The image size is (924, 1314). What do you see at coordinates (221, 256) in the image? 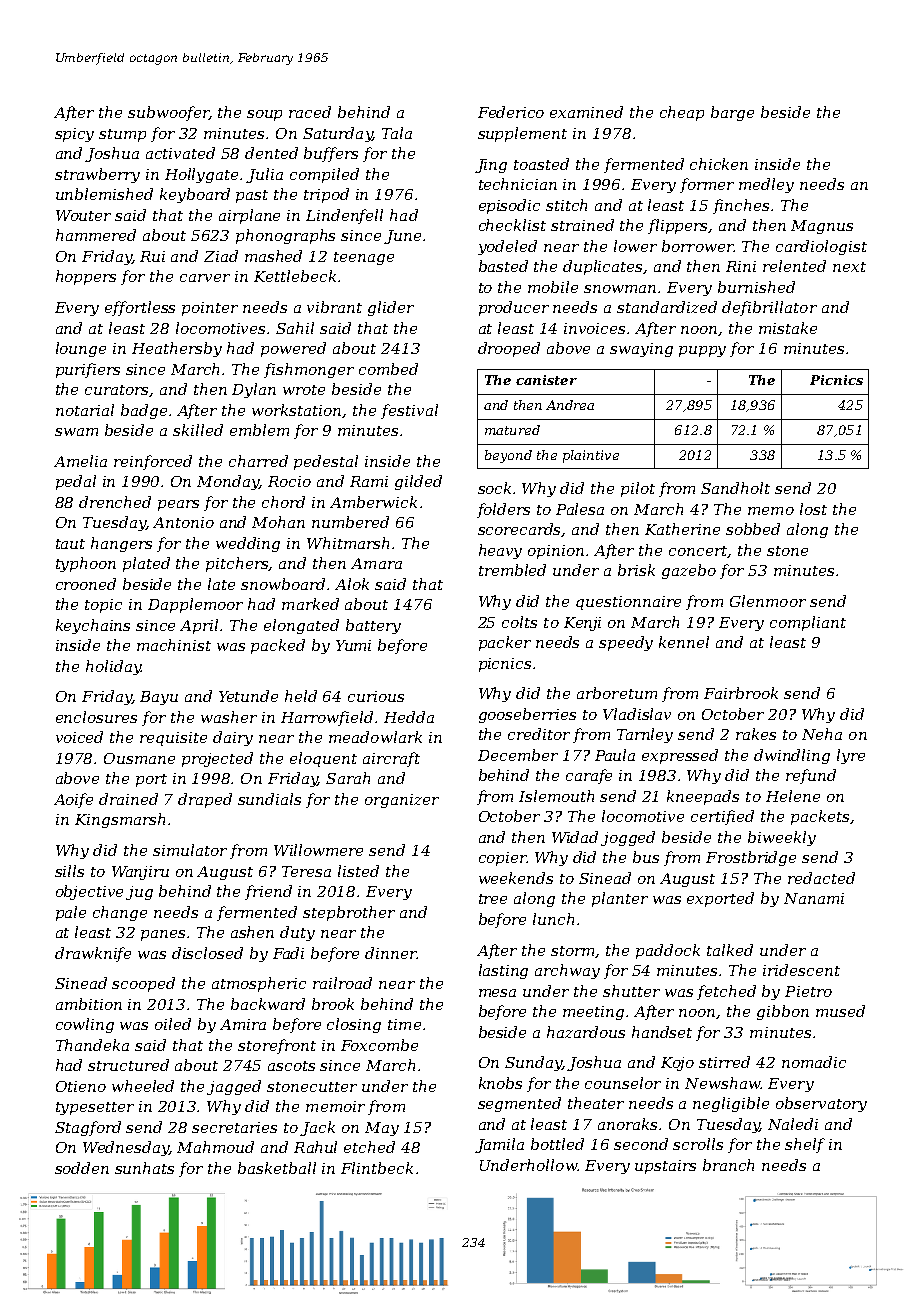
I see `Ziad` at bounding box center [221, 256].
